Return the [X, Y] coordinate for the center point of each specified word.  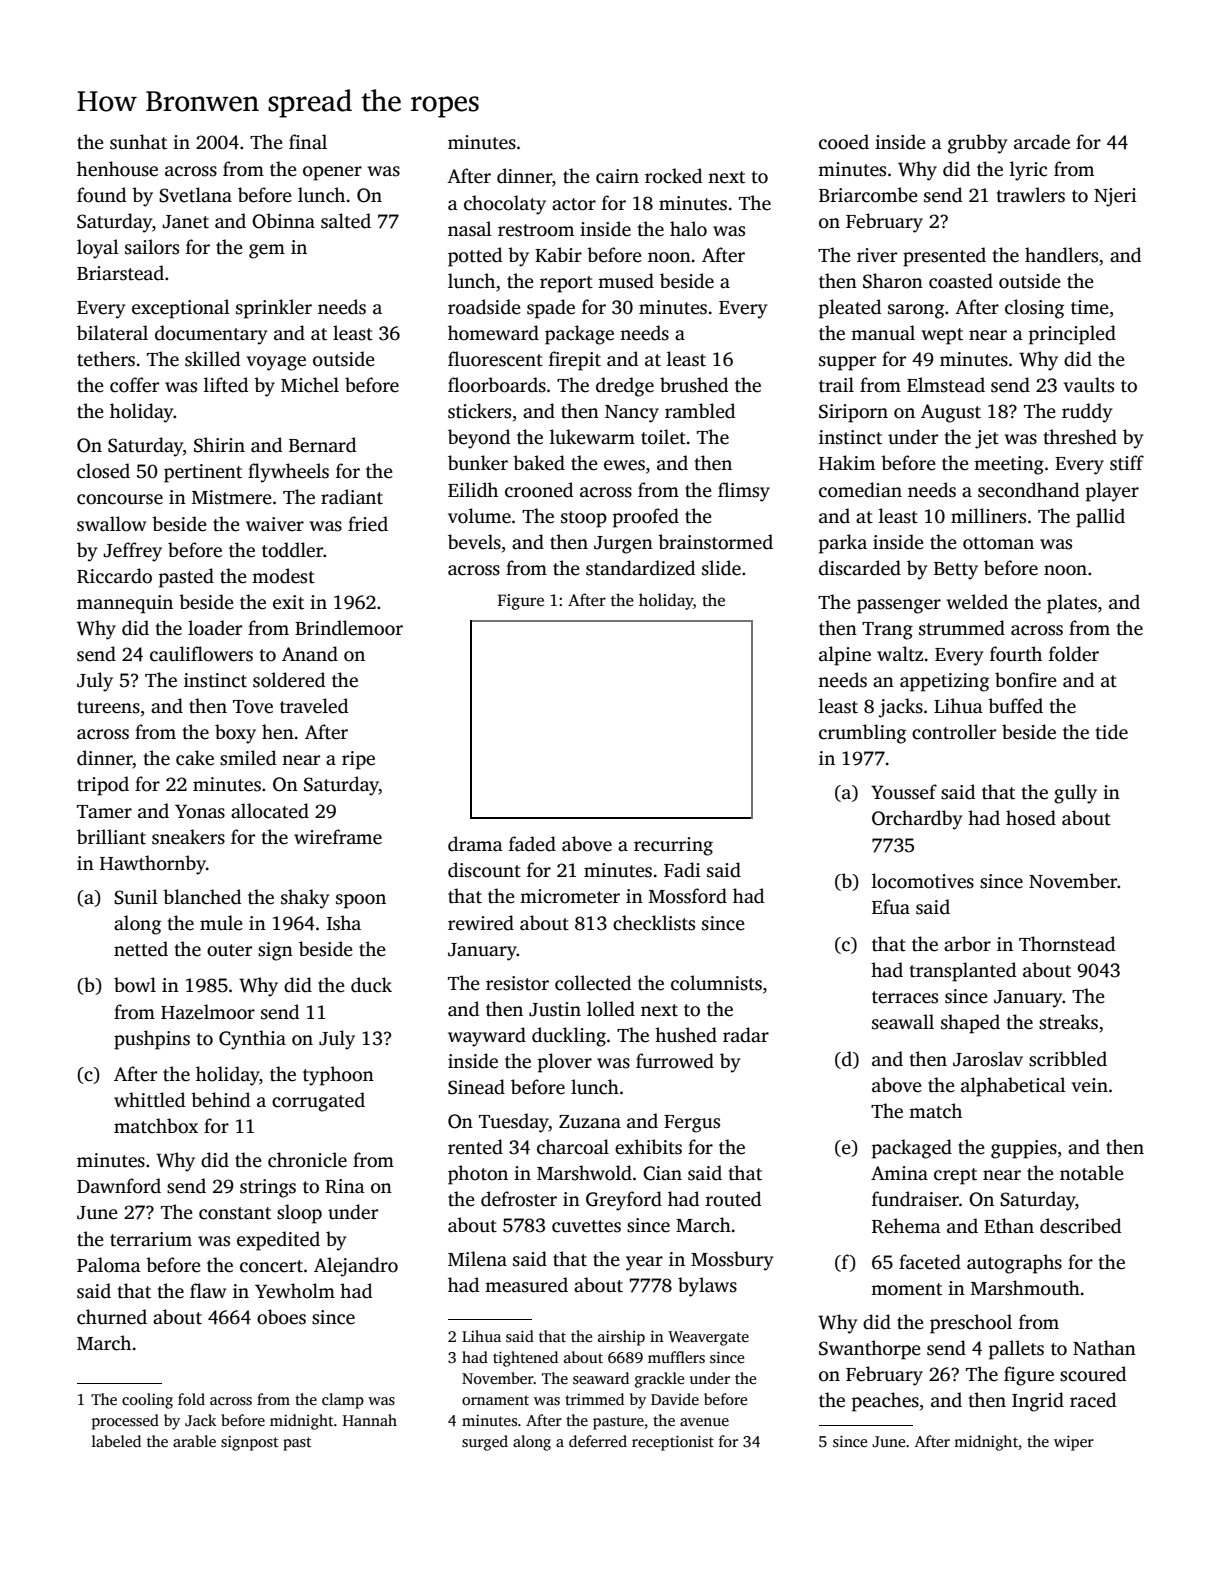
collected [593, 983]
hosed [1031, 818]
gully [1075, 794]
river [877, 255]
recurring [673, 846]
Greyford [624, 1201]
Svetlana [195, 195]
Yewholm [295, 1291]
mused [626, 281]
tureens [108, 707]
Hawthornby [153, 865]
